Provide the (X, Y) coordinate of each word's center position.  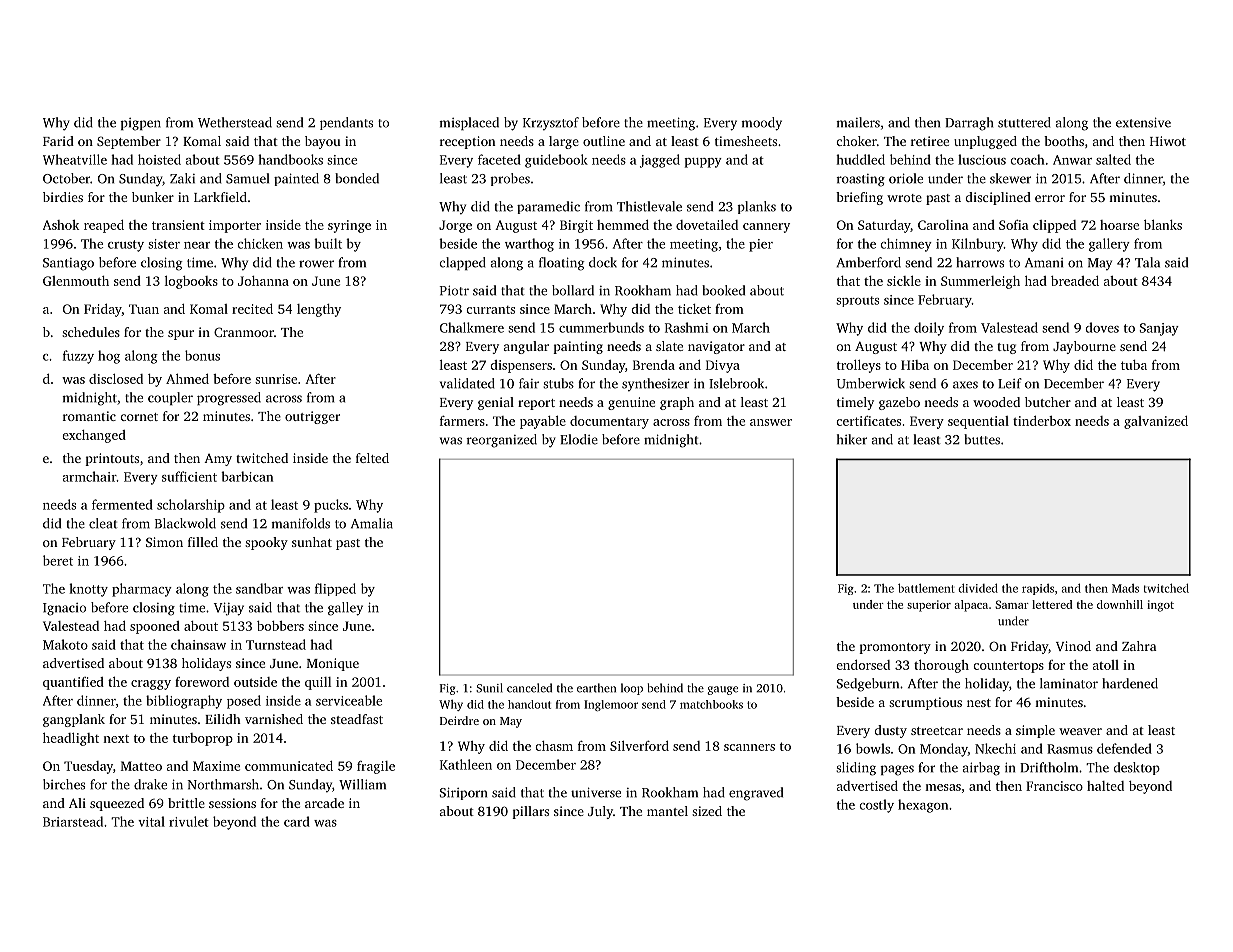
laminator (1069, 683)
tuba (1134, 365)
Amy (218, 460)
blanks (1163, 224)
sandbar (259, 588)
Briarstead (73, 821)
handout (529, 704)
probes (510, 179)
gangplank (74, 720)
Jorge (455, 226)
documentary (609, 422)
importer (235, 226)
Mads (1125, 588)
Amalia (372, 523)
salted (1113, 159)
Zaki (182, 178)
